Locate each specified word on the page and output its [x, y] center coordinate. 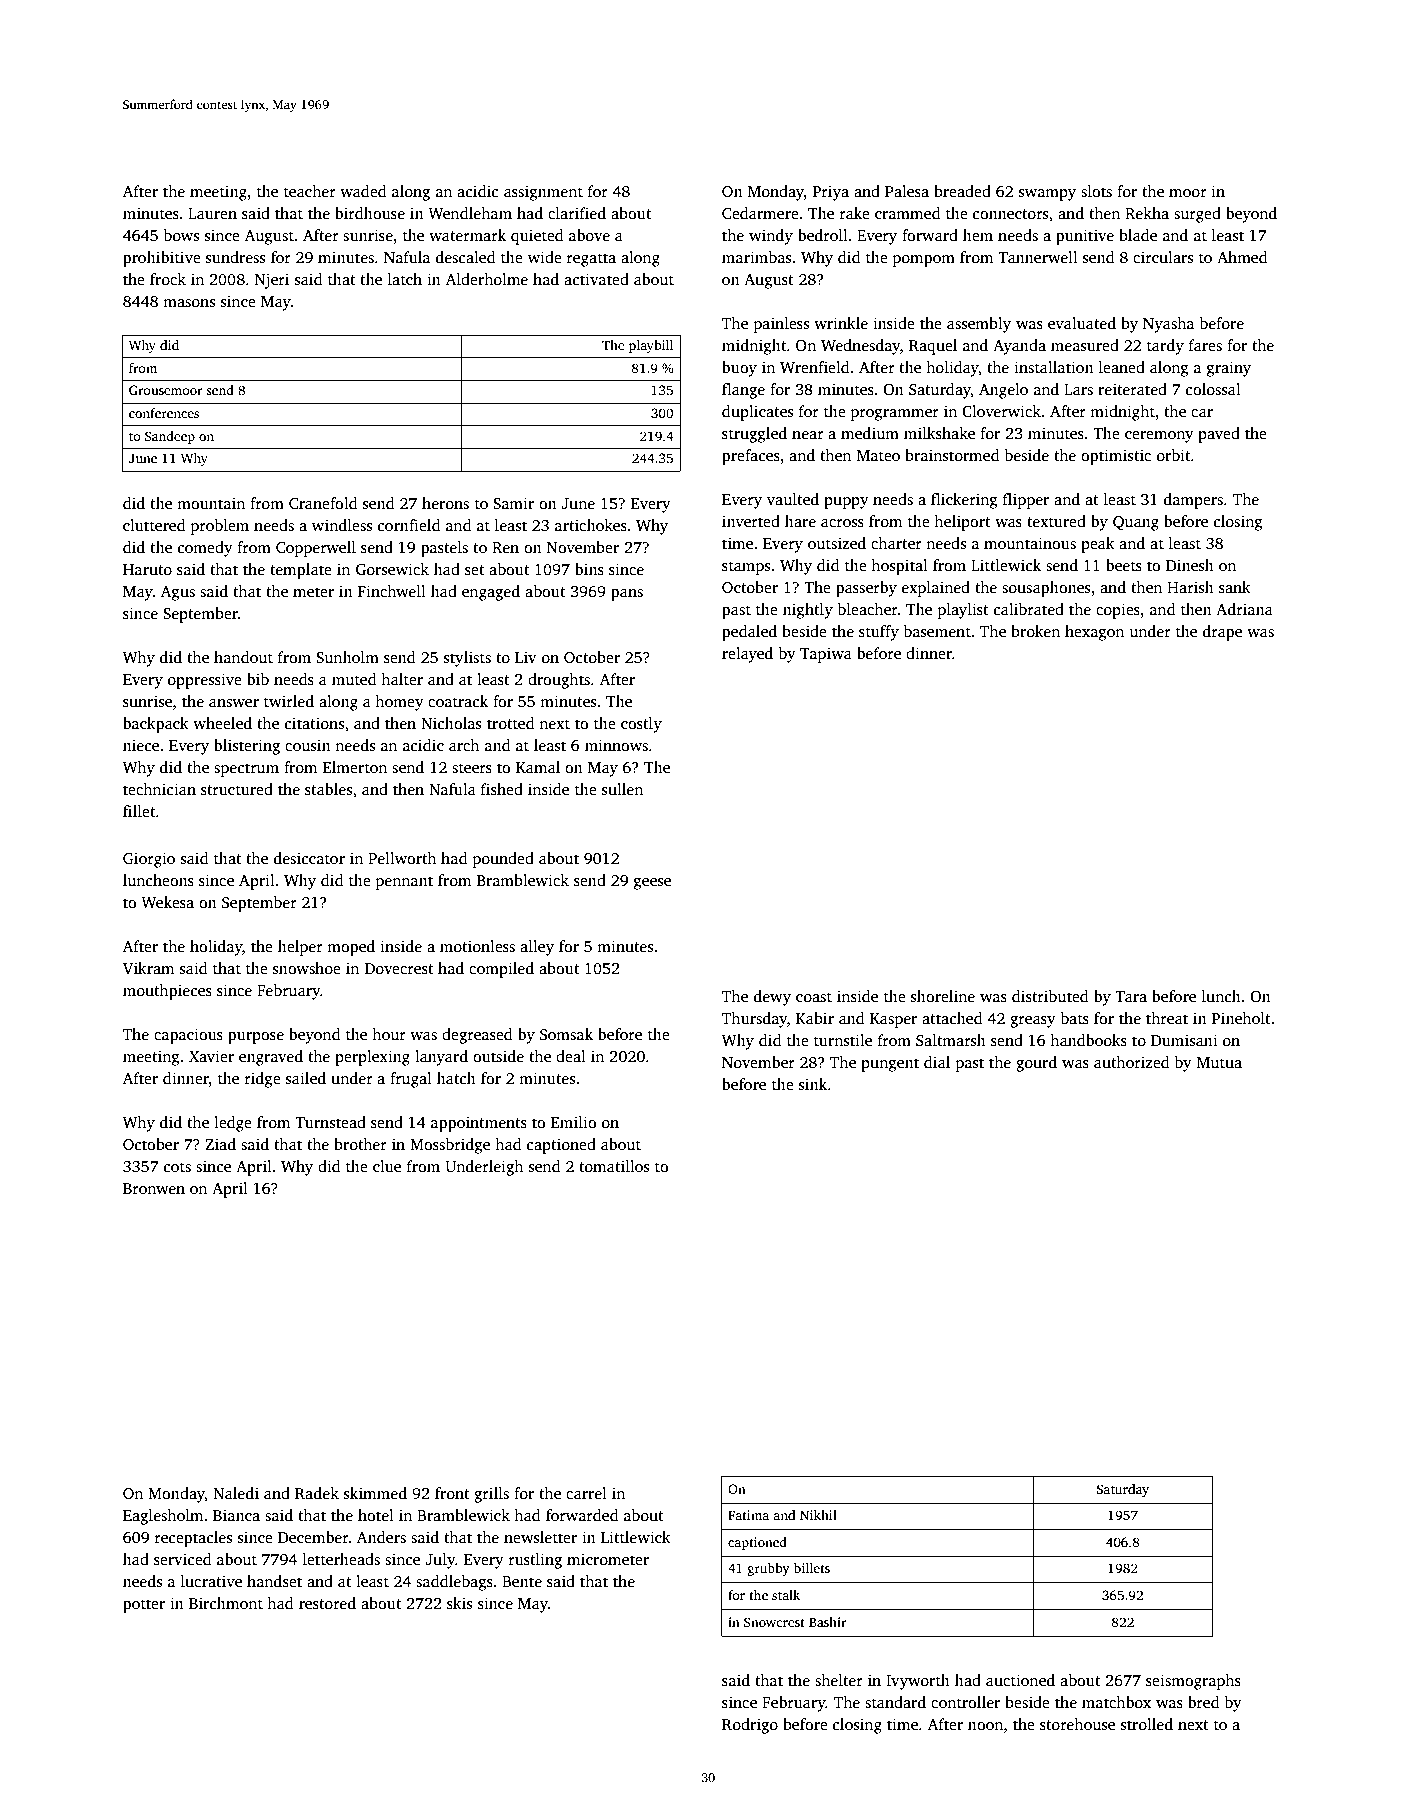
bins [589, 569]
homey [399, 703]
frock [168, 279]
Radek [317, 1493]
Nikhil [818, 1515]
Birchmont [226, 1603]
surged [1197, 215]
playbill [651, 346]
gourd [1036, 1064]
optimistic [1116, 457]
